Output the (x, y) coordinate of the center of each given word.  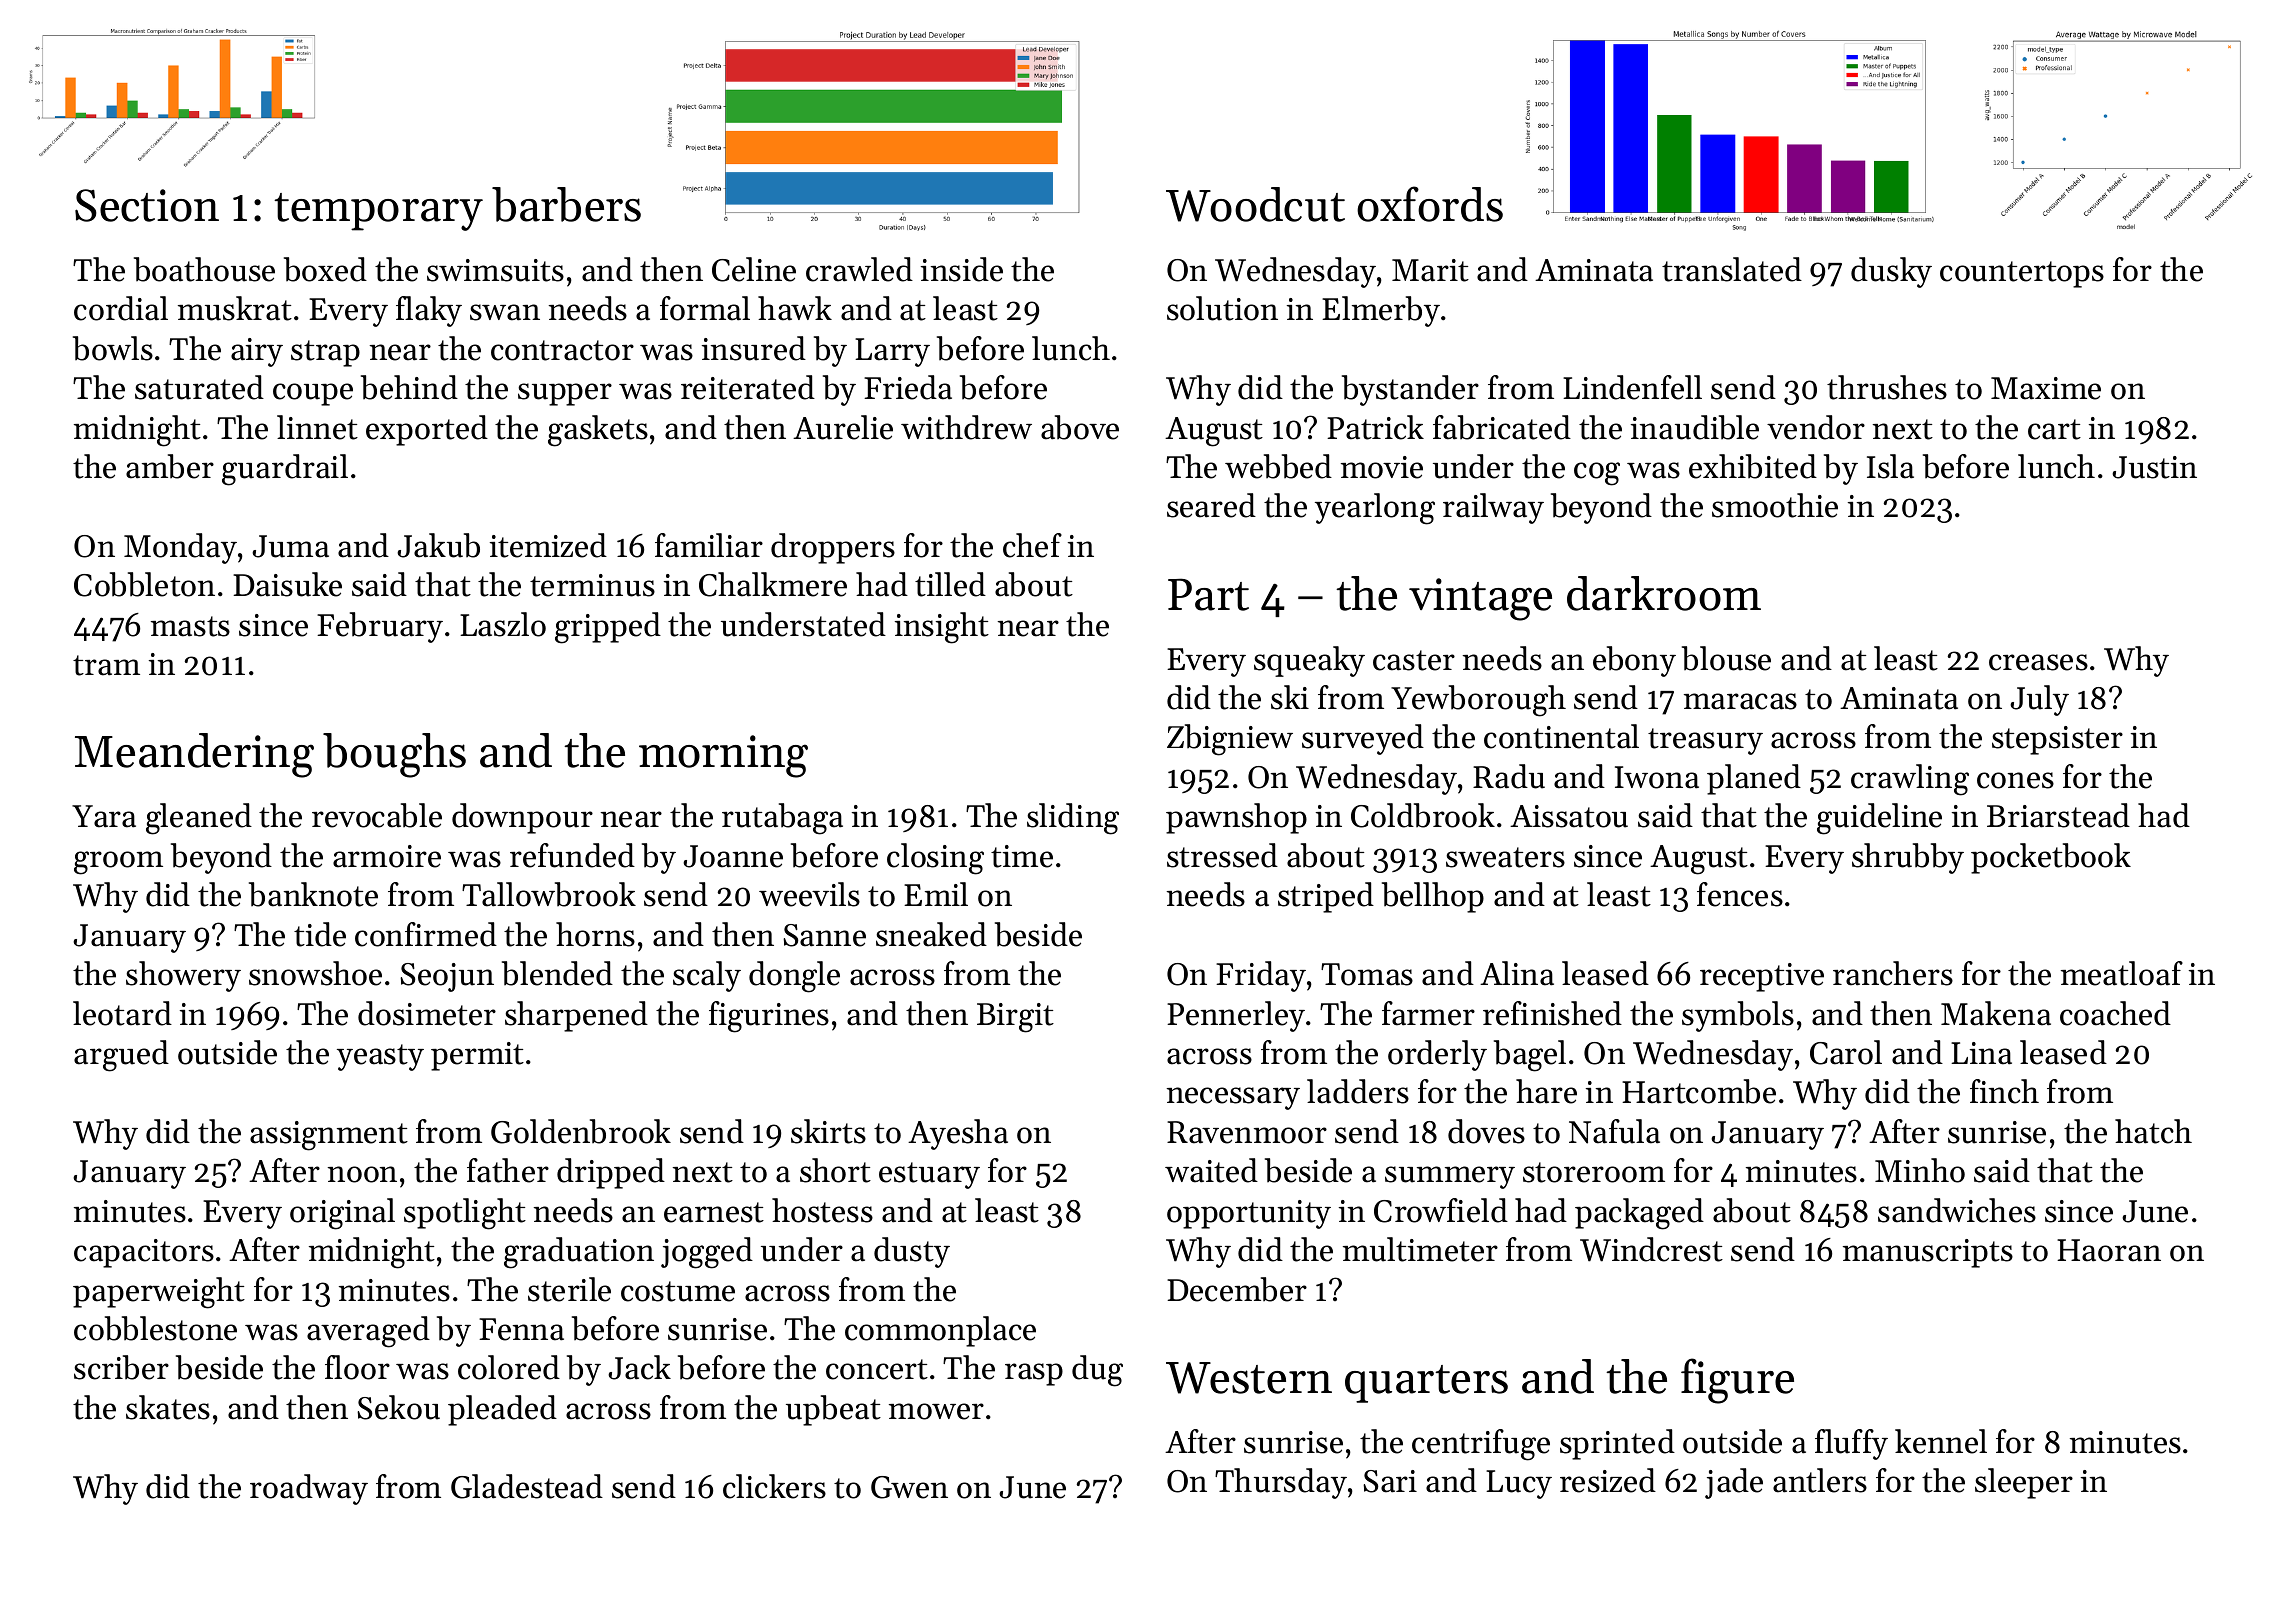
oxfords (1430, 204)
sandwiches (1957, 1210)
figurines (769, 1017)
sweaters (1505, 857)
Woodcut (1255, 204)
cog (1597, 474)
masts (190, 626)
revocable (377, 815)
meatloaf (2122, 973)
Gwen (909, 1487)
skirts (828, 1131)
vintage (1480, 599)
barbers (566, 204)
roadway (309, 1489)
